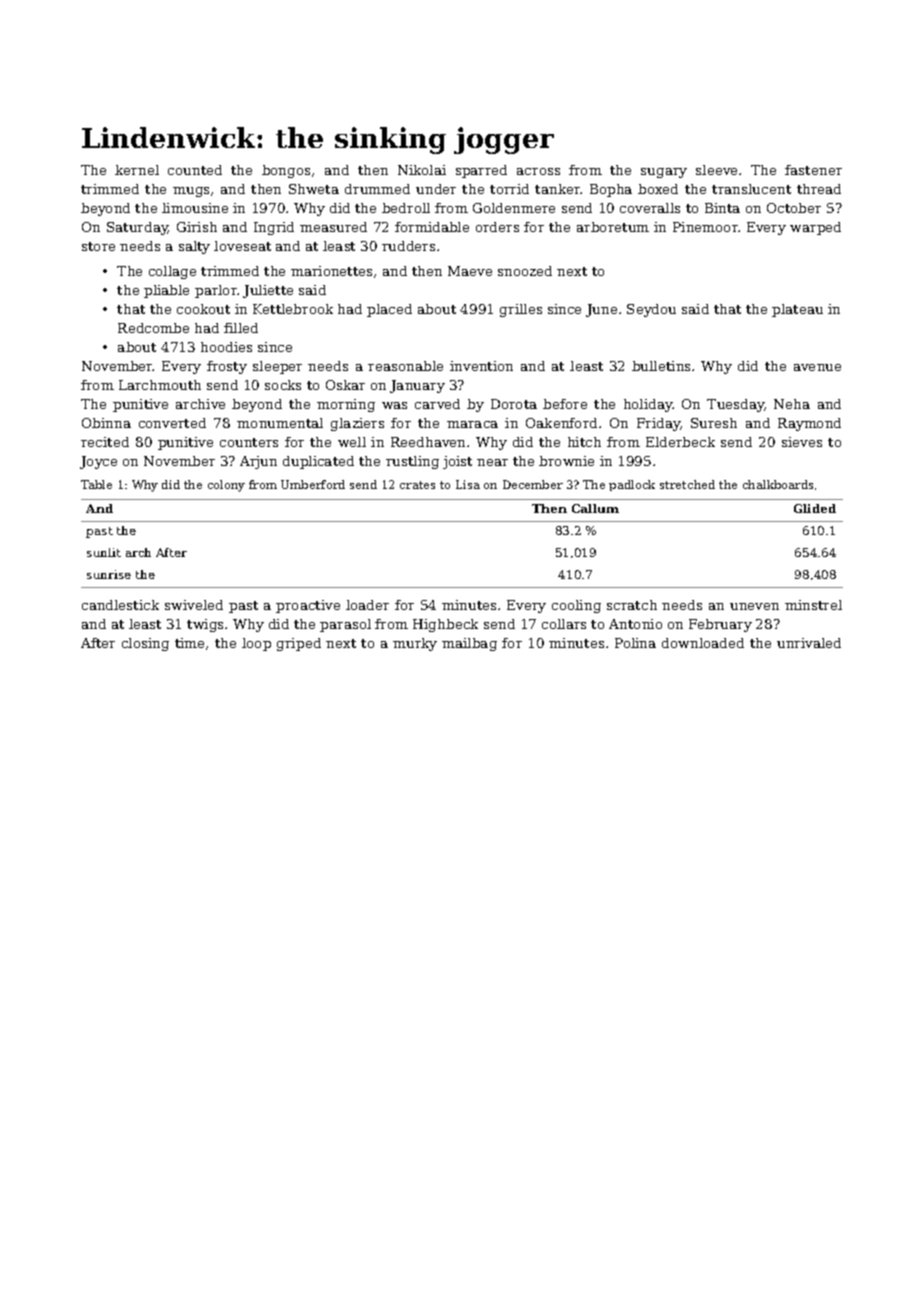  What do you see at coordinates (817, 367) in the document?
I see `avenue` at bounding box center [817, 367].
